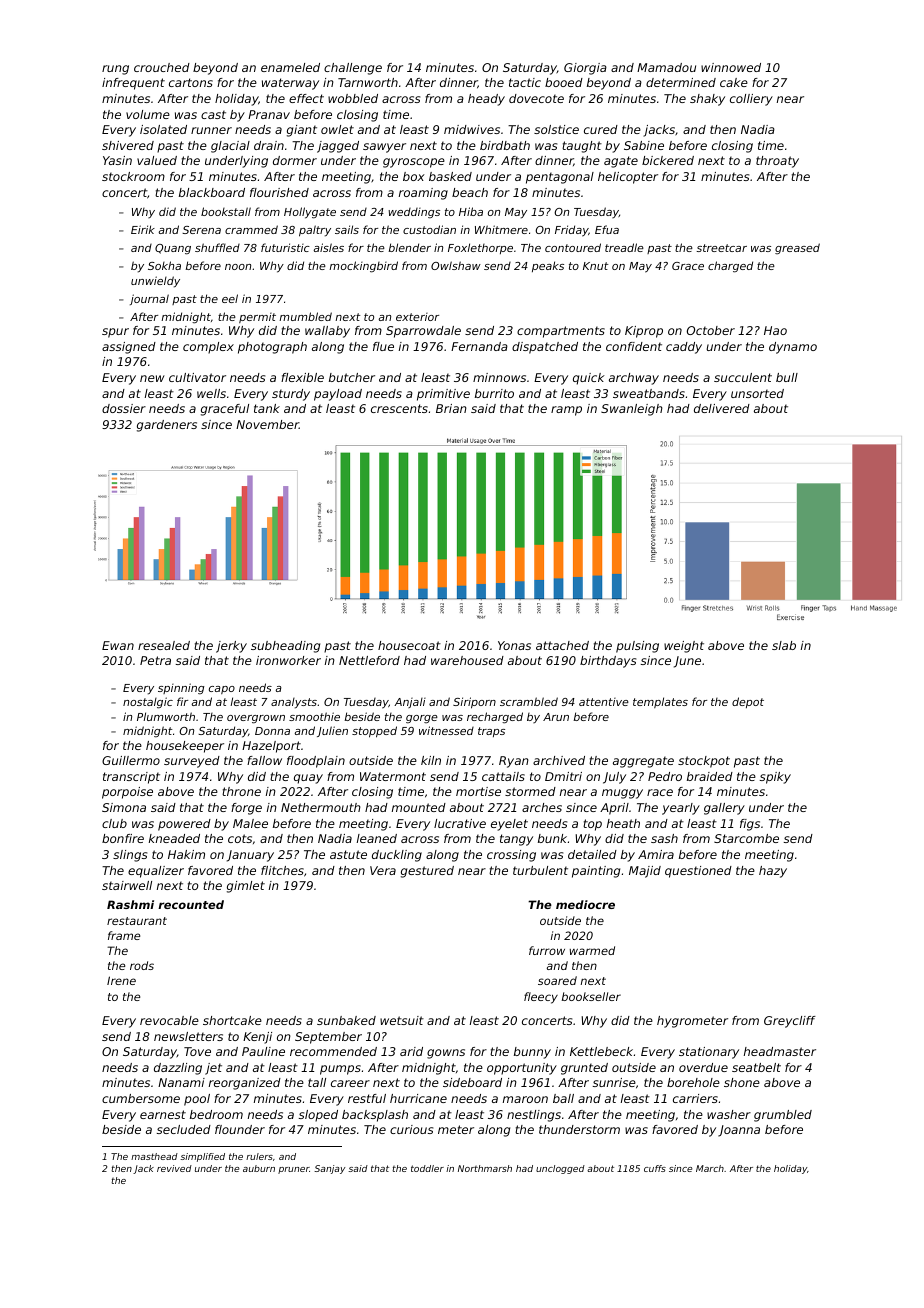 The height and width of the screenshot is (1308, 924). What do you see at coordinates (332, 731) in the screenshot?
I see `Julien` at bounding box center [332, 731].
